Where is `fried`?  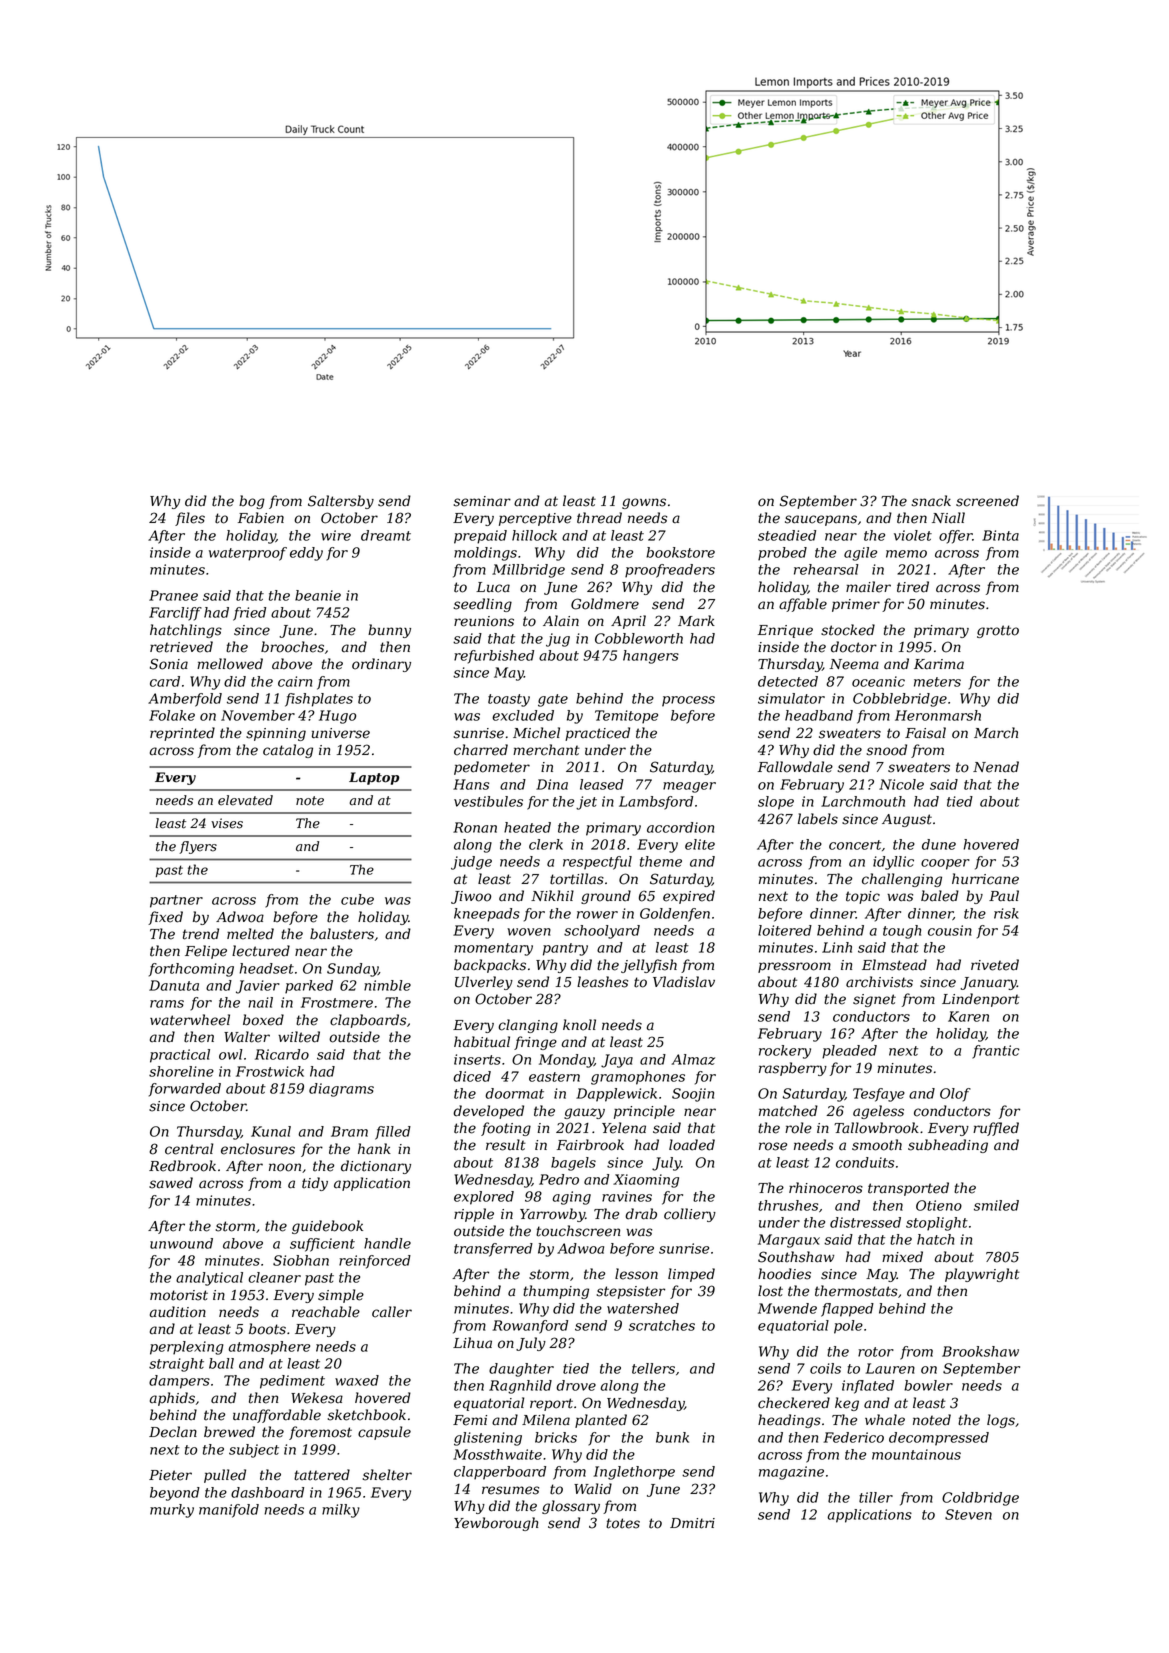
fried is located at coordinates (249, 614).
